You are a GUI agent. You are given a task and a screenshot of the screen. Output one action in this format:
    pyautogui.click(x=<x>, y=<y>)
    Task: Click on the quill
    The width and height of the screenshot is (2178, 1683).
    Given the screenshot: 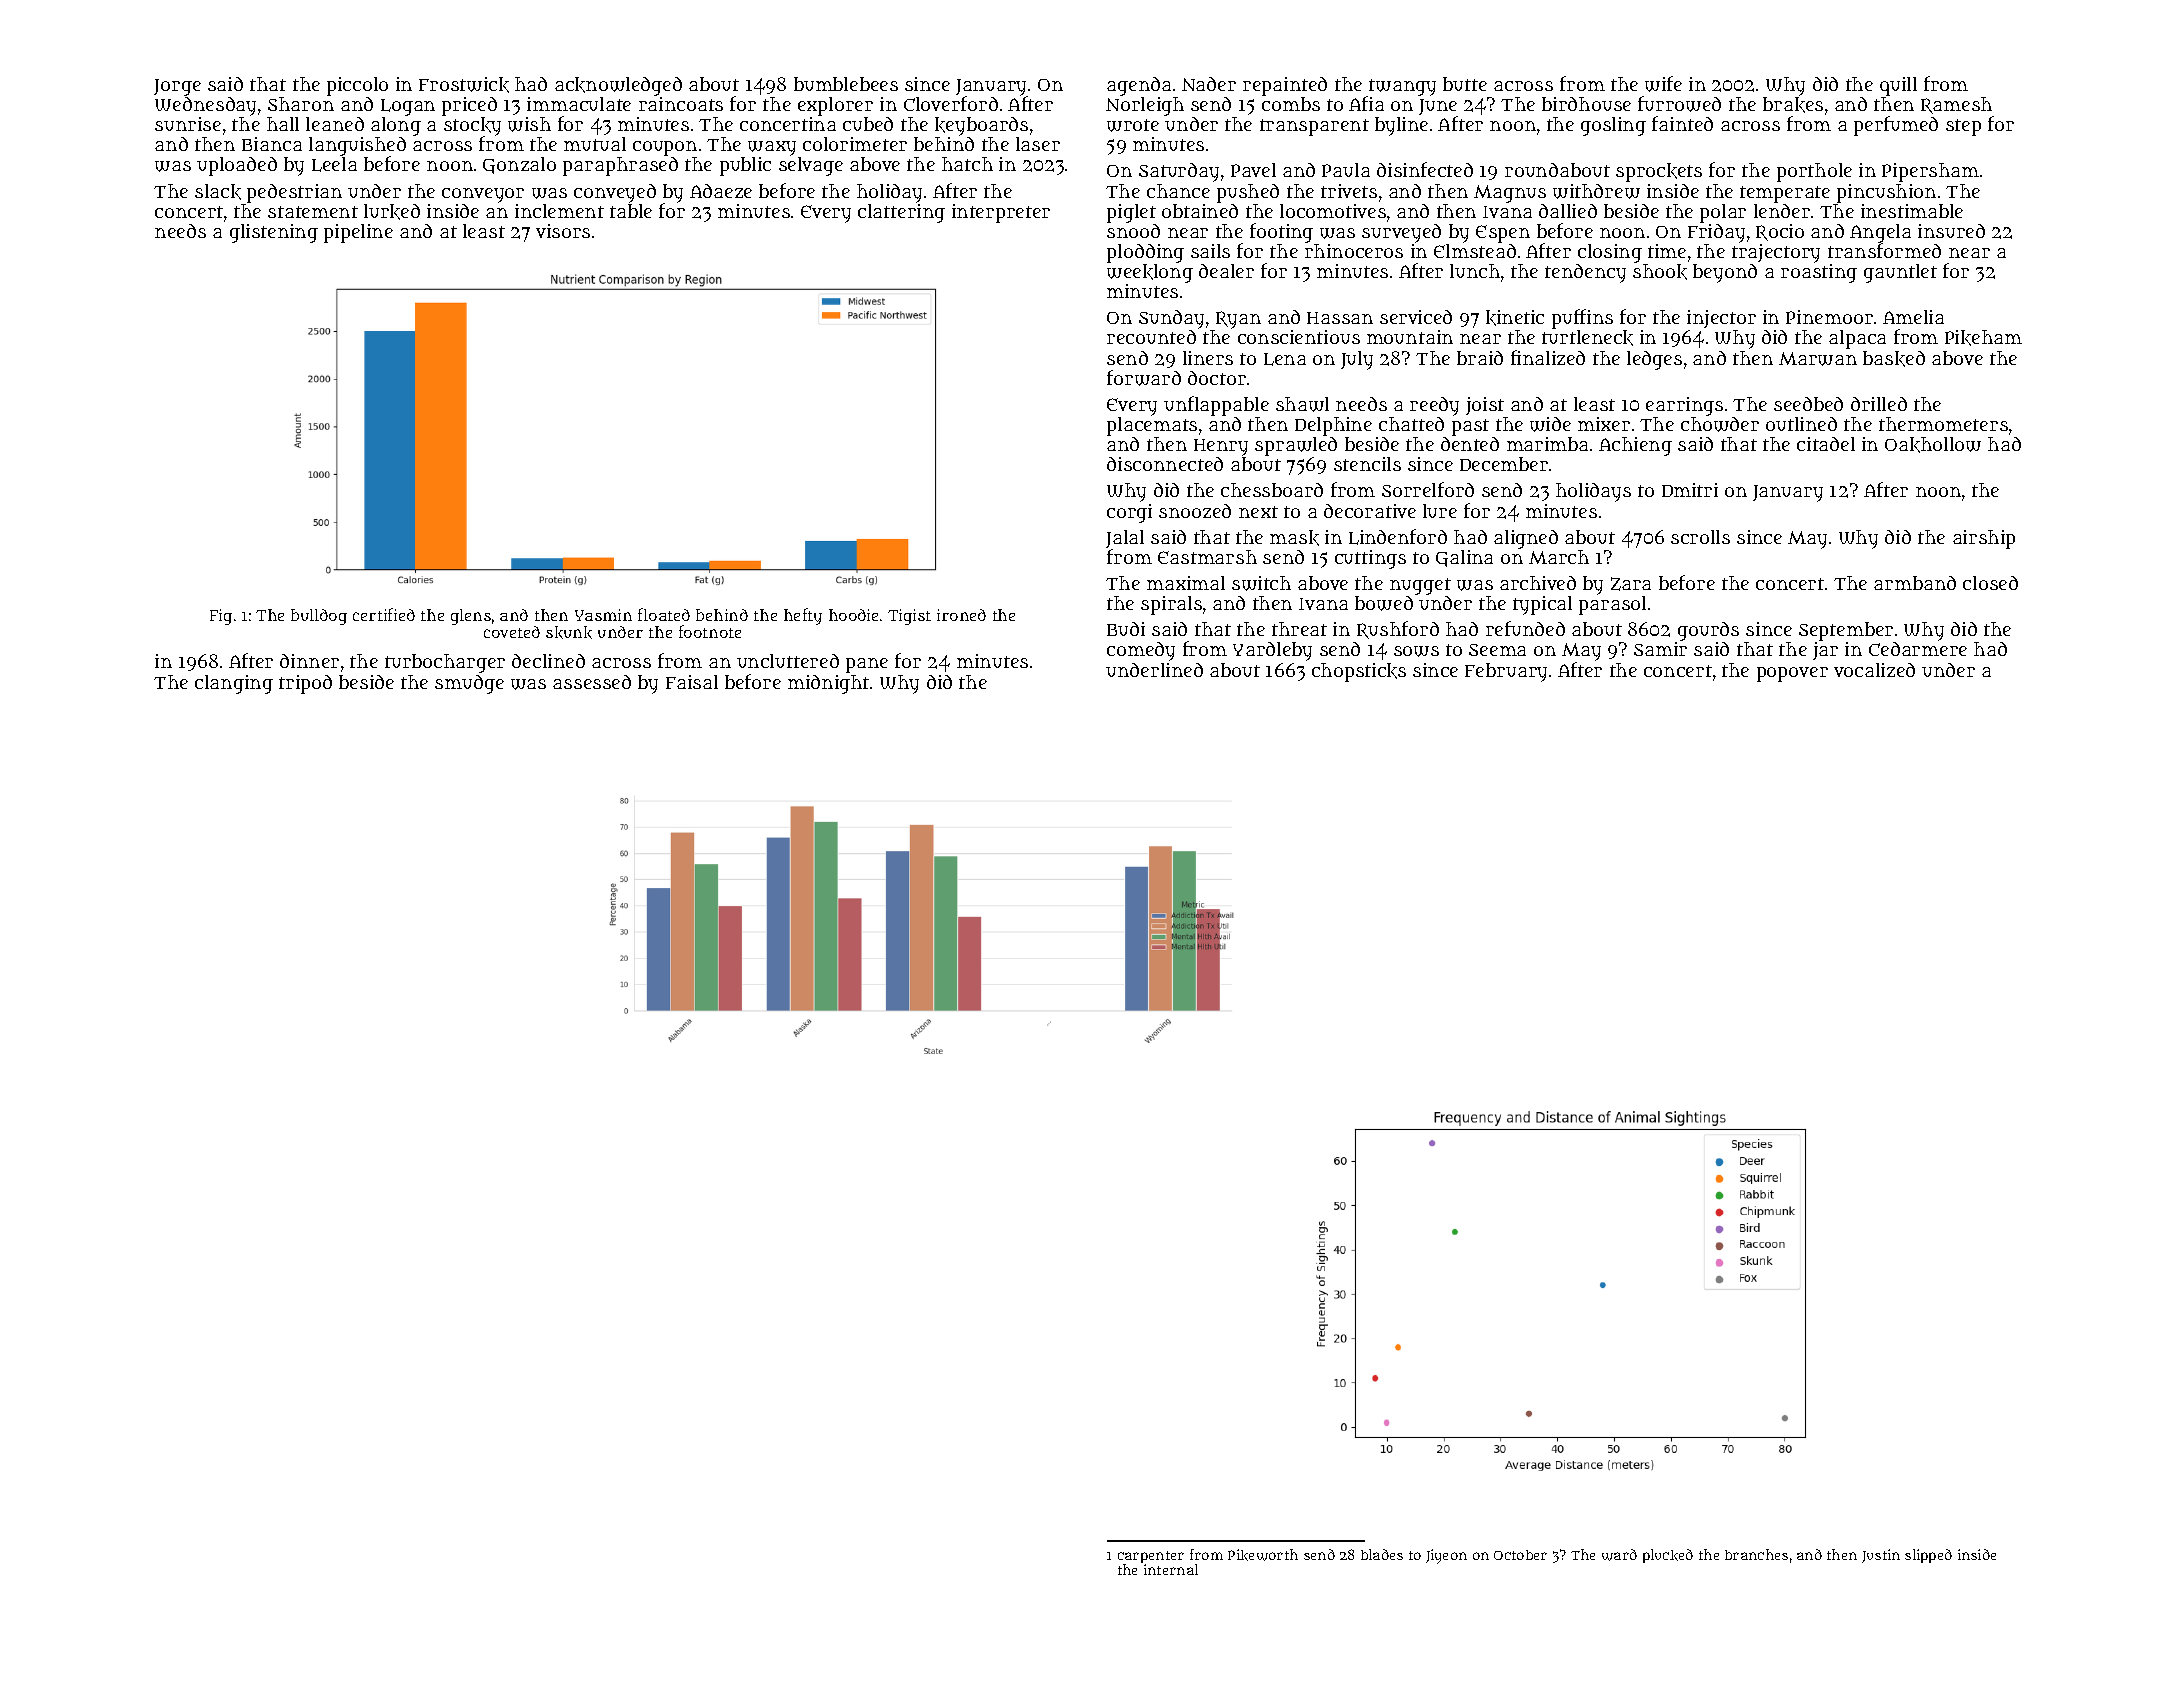 What is the action you would take?
    pyautogui.click(x=1898, y=86)
